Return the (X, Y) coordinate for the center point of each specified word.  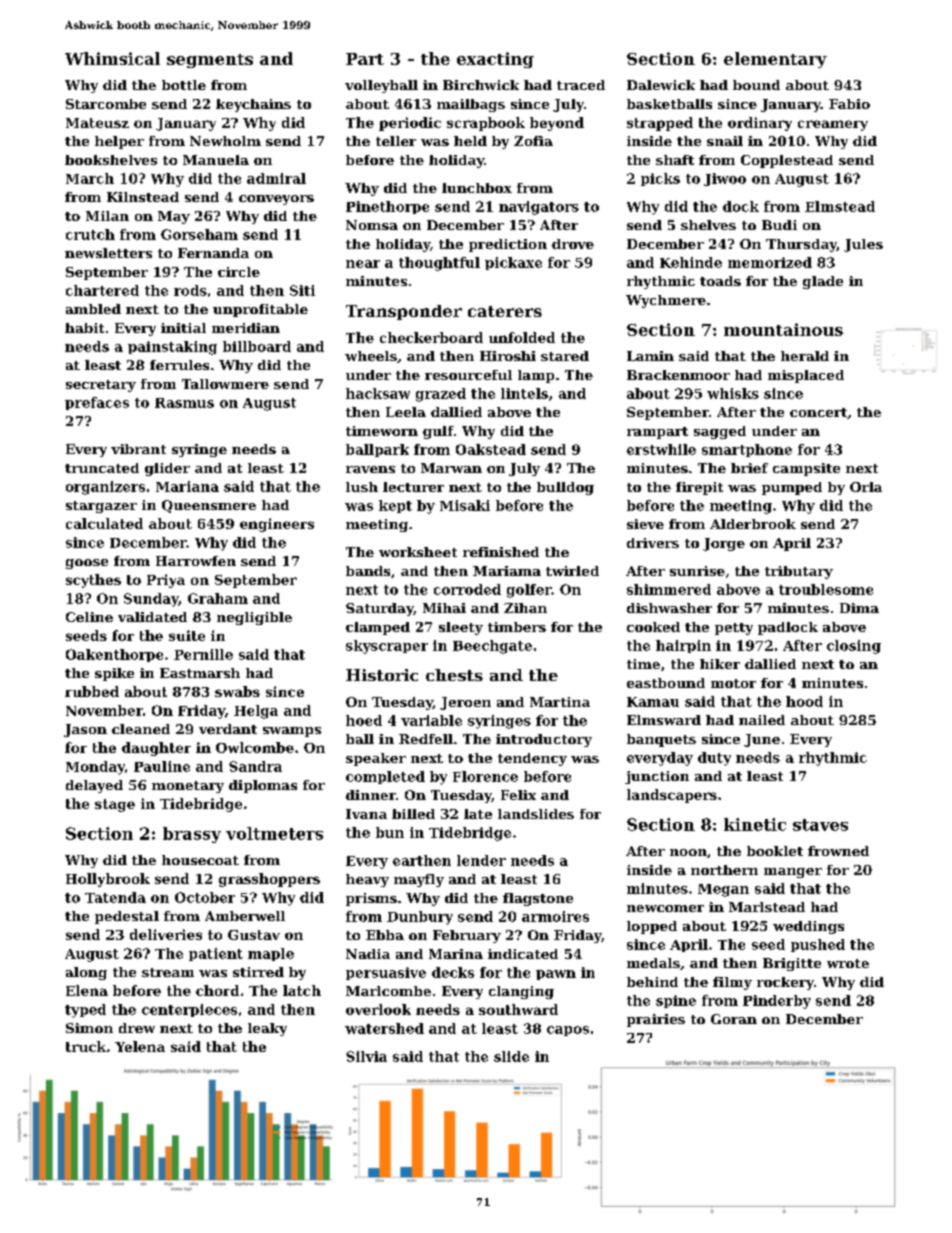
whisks (733, 393)
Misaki (465, 505)
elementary (775, 60)
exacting (495, 60)
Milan (107, 216)
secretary (101, 386)
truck (86, 1046)
